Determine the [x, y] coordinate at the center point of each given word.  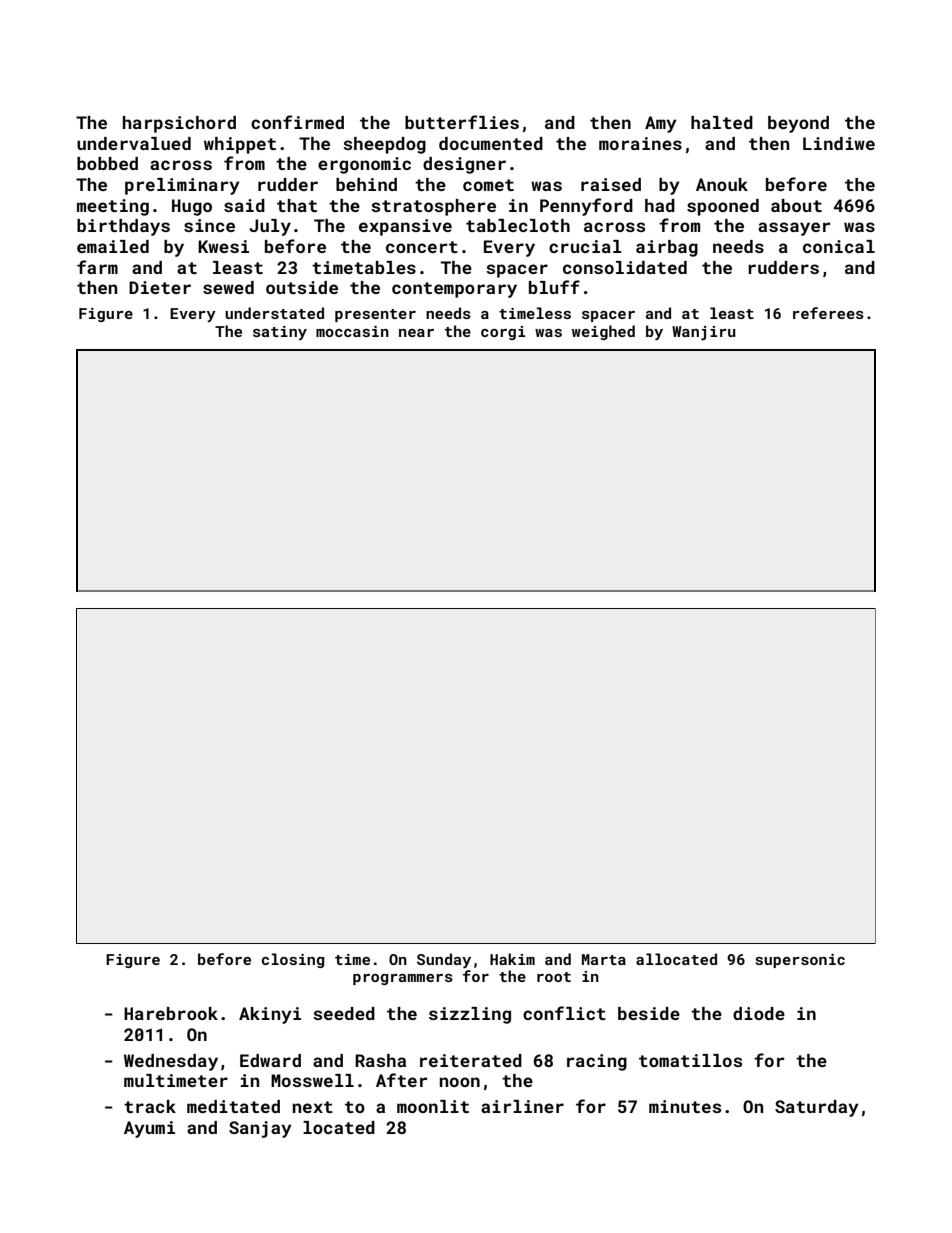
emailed [113, 246]
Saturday [817, 1108]
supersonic [800, 961]
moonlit [433, 1106]
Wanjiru [704, 333]
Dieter [160, 287]
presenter [375, 315]
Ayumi [149, 1129]
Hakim [512, 959]
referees [828, 313]
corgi [503, 333]
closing [293, 960]
